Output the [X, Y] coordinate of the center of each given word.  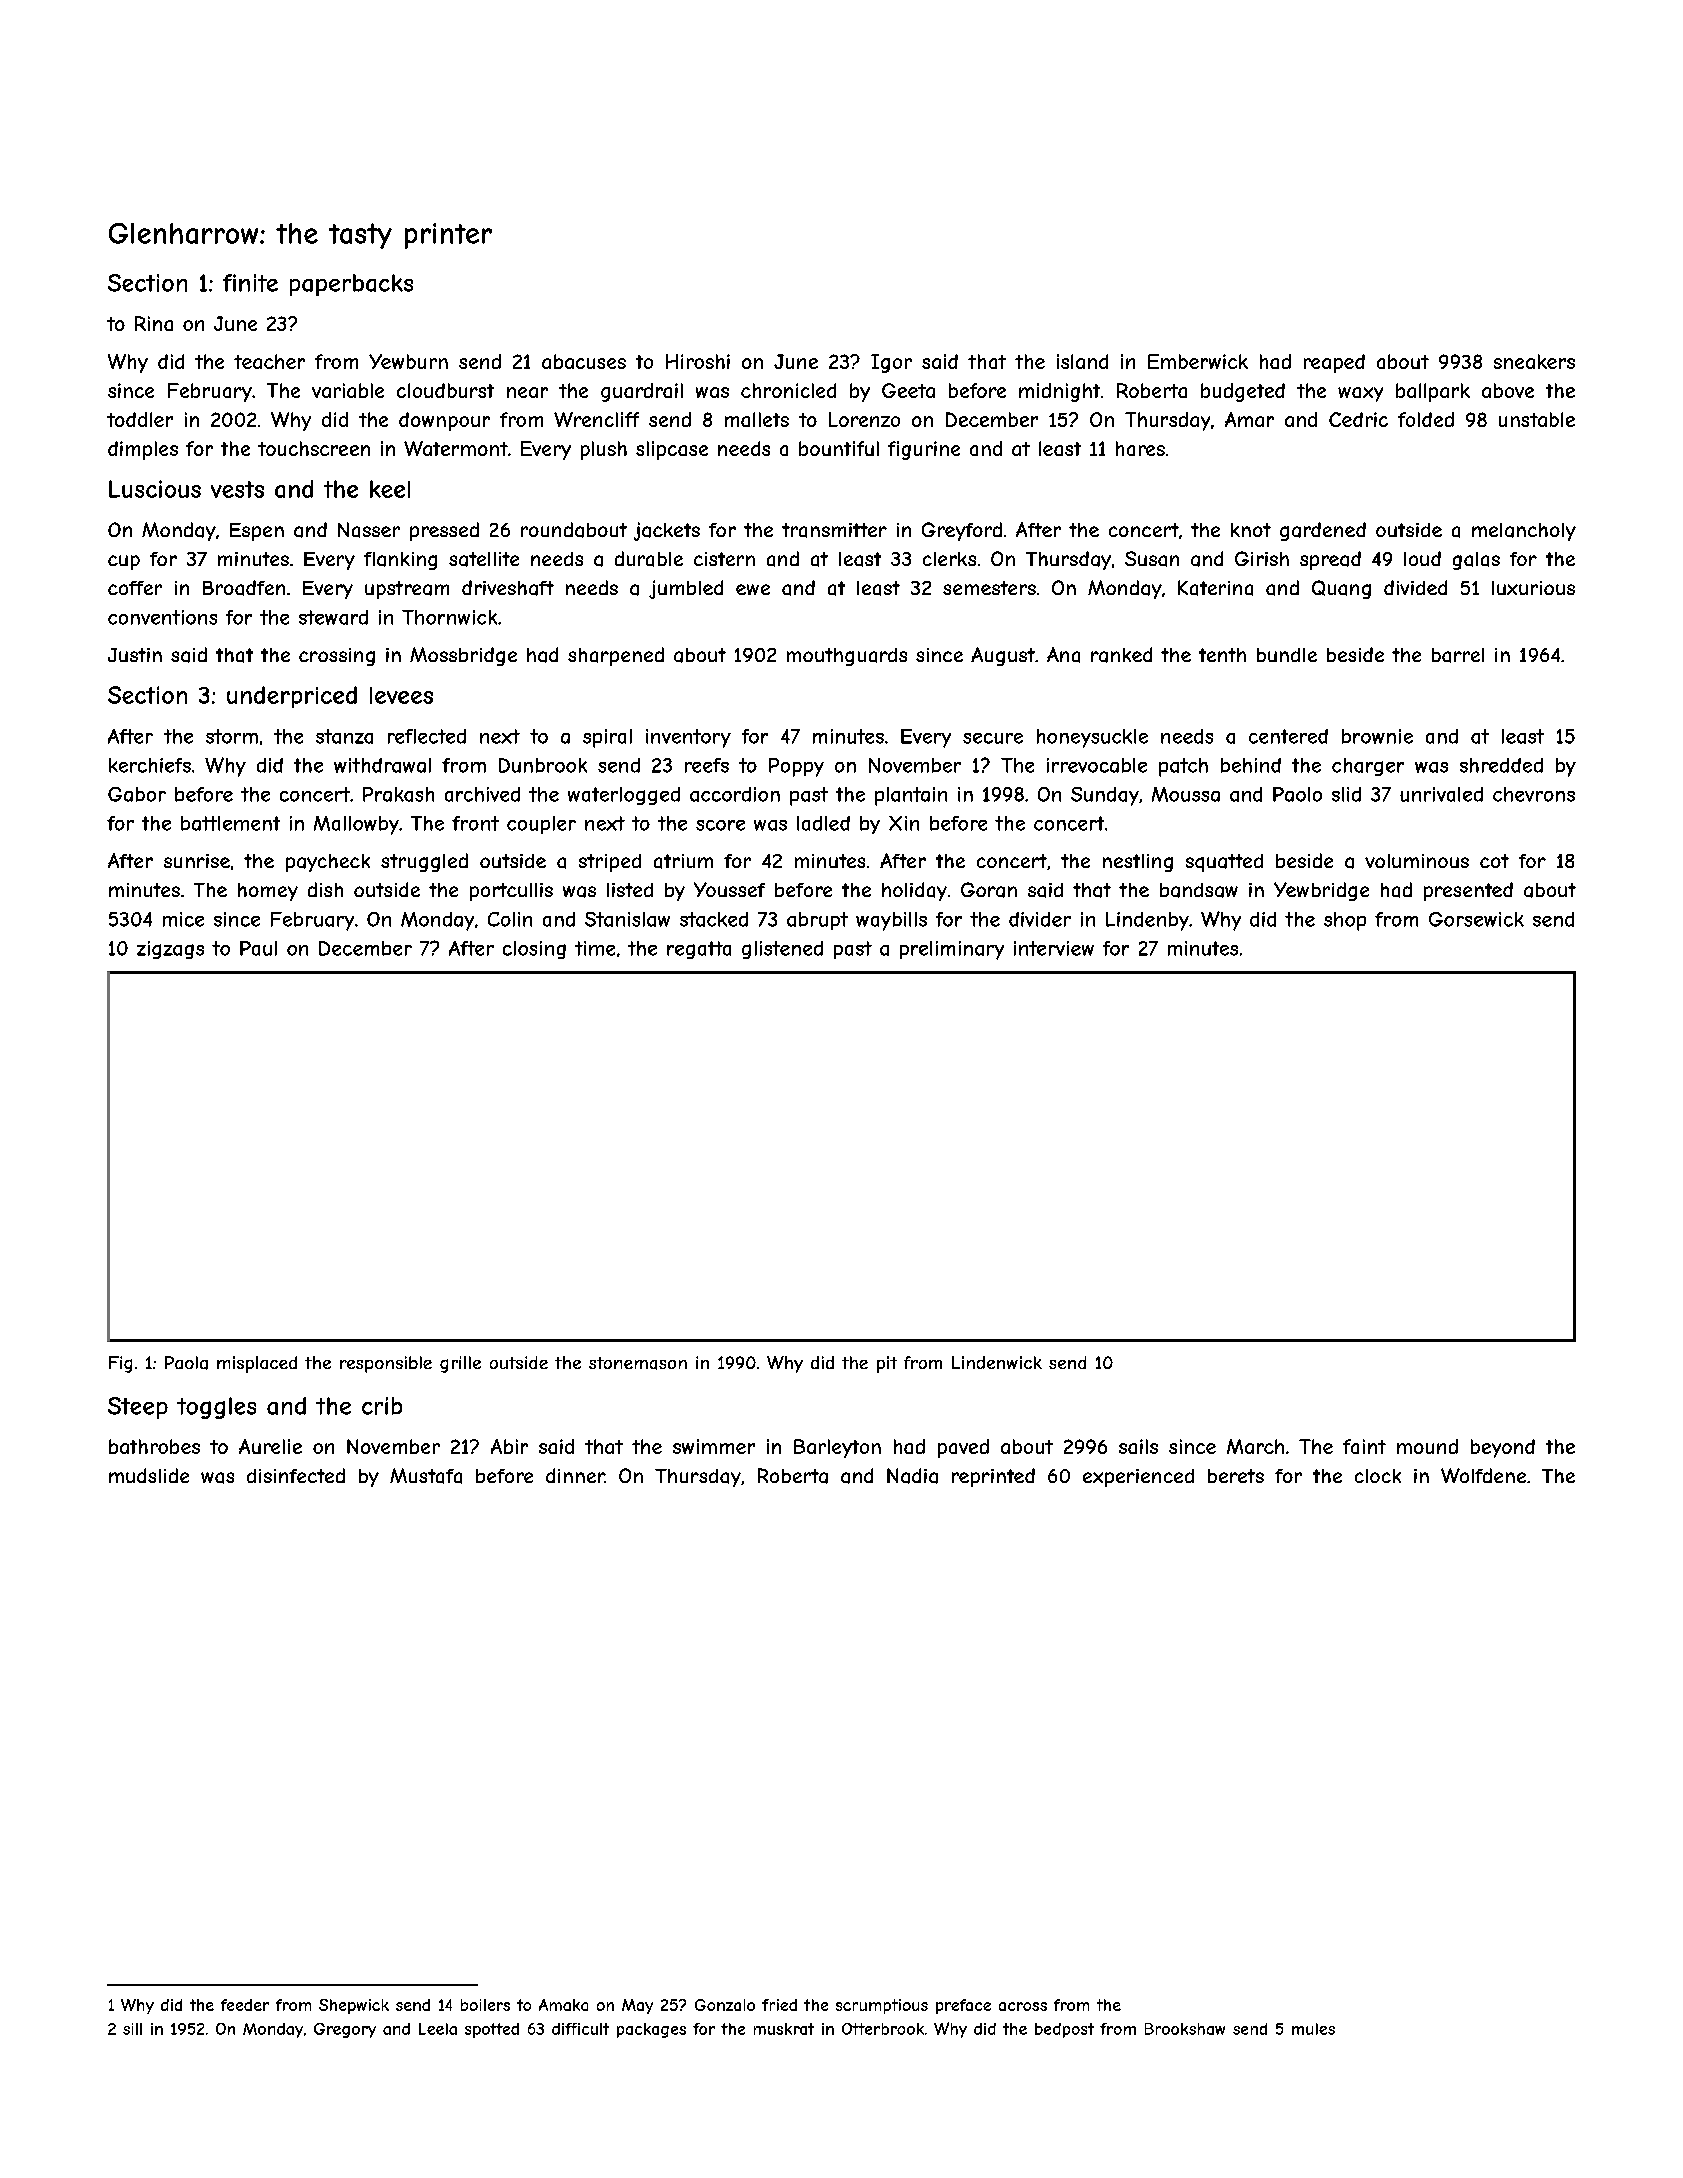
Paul [258, 948]
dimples [143, 450]
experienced [1138, 1478]
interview [1054, 948]
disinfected [296, 1475]
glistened [782, 950]
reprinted [993, 1477]
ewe [753, 589]
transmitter [834, 530]
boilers [485, 2005]
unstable [1537, 419]
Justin [135, 655]
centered [1288, 736]
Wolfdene [1483, 1475]
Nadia [912, 1476]
